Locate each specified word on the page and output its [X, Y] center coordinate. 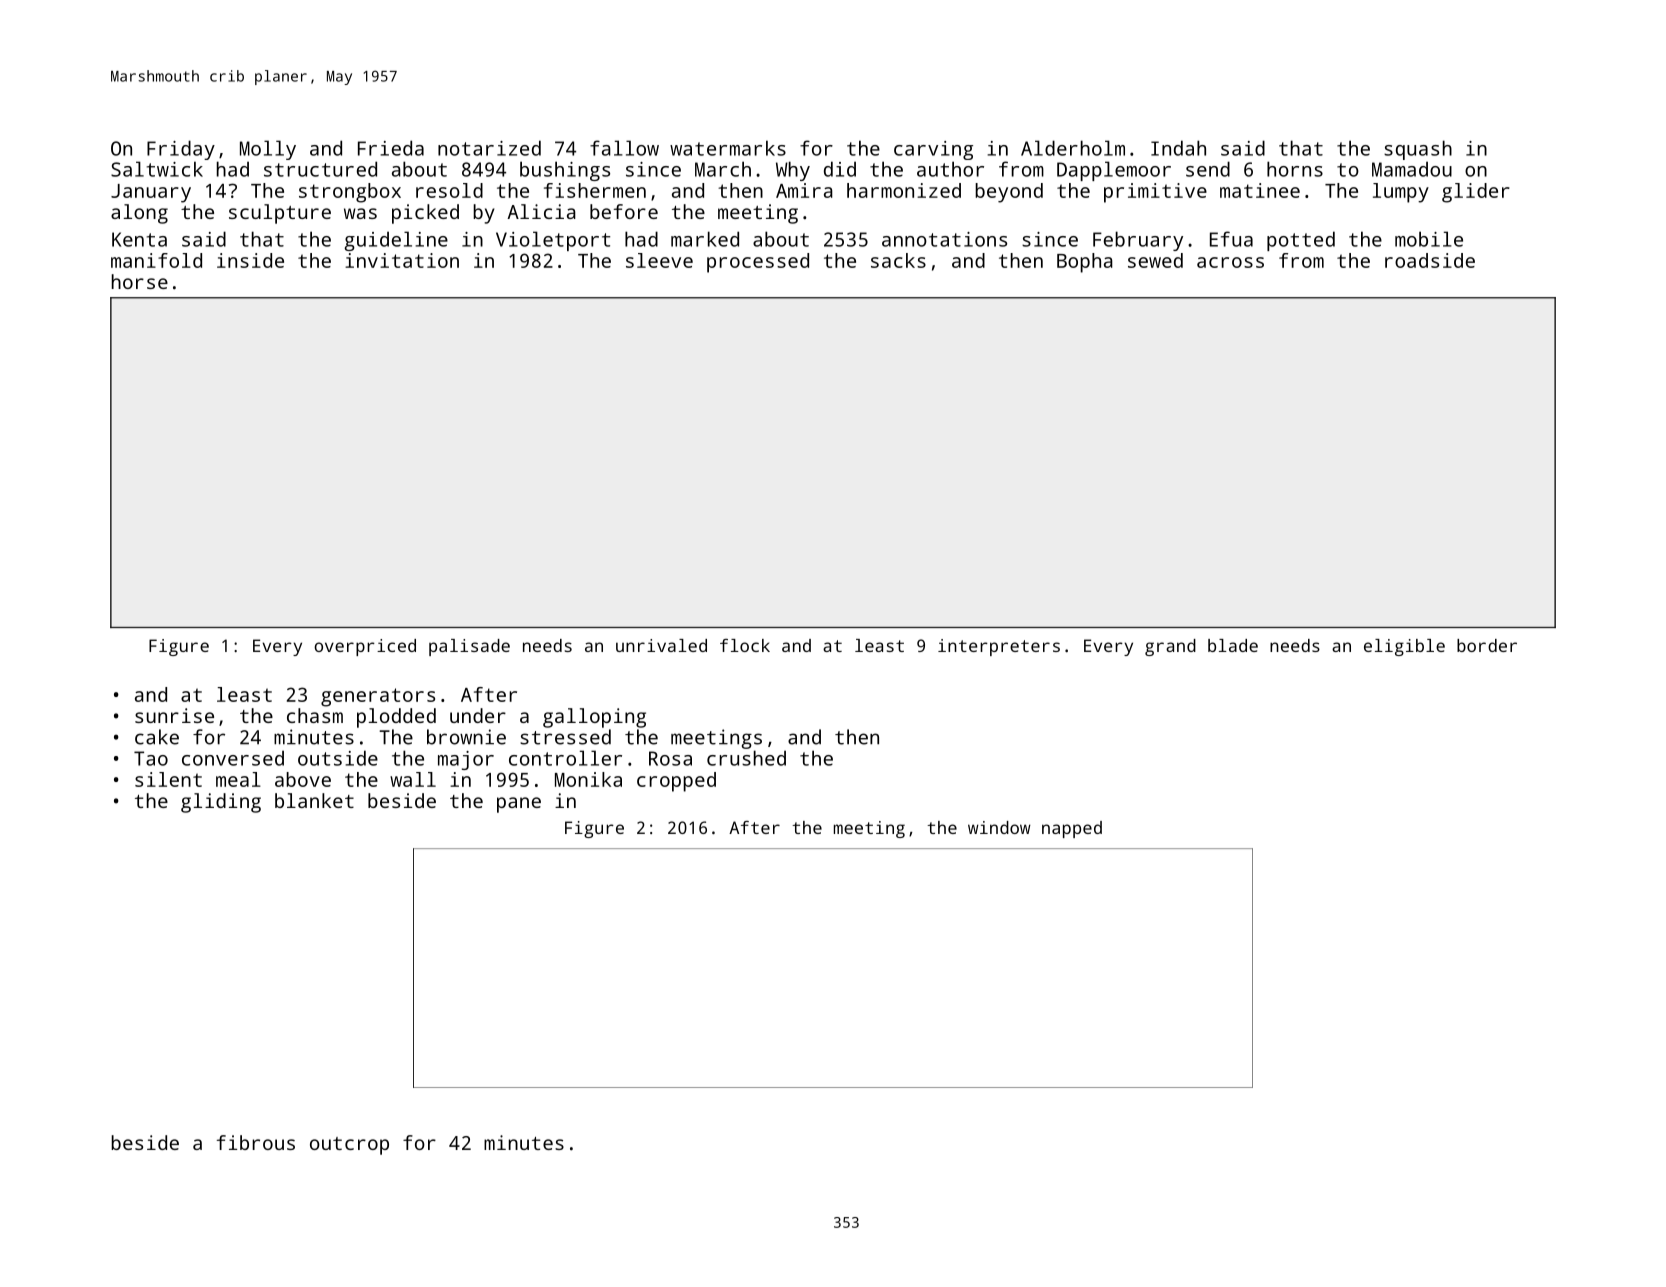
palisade [469, 647]
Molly [268, 150]
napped [1072, 829]
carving [933, 150]
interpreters [999, 647]
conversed [233, 758]
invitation [402, 260]
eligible [1404, 647]
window [999, 827]
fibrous [256, 1142]
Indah [1178, 148]
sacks [898, 260]
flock [745, 645]
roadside [1430, 260]
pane [519, 805]
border [1487, 645]
